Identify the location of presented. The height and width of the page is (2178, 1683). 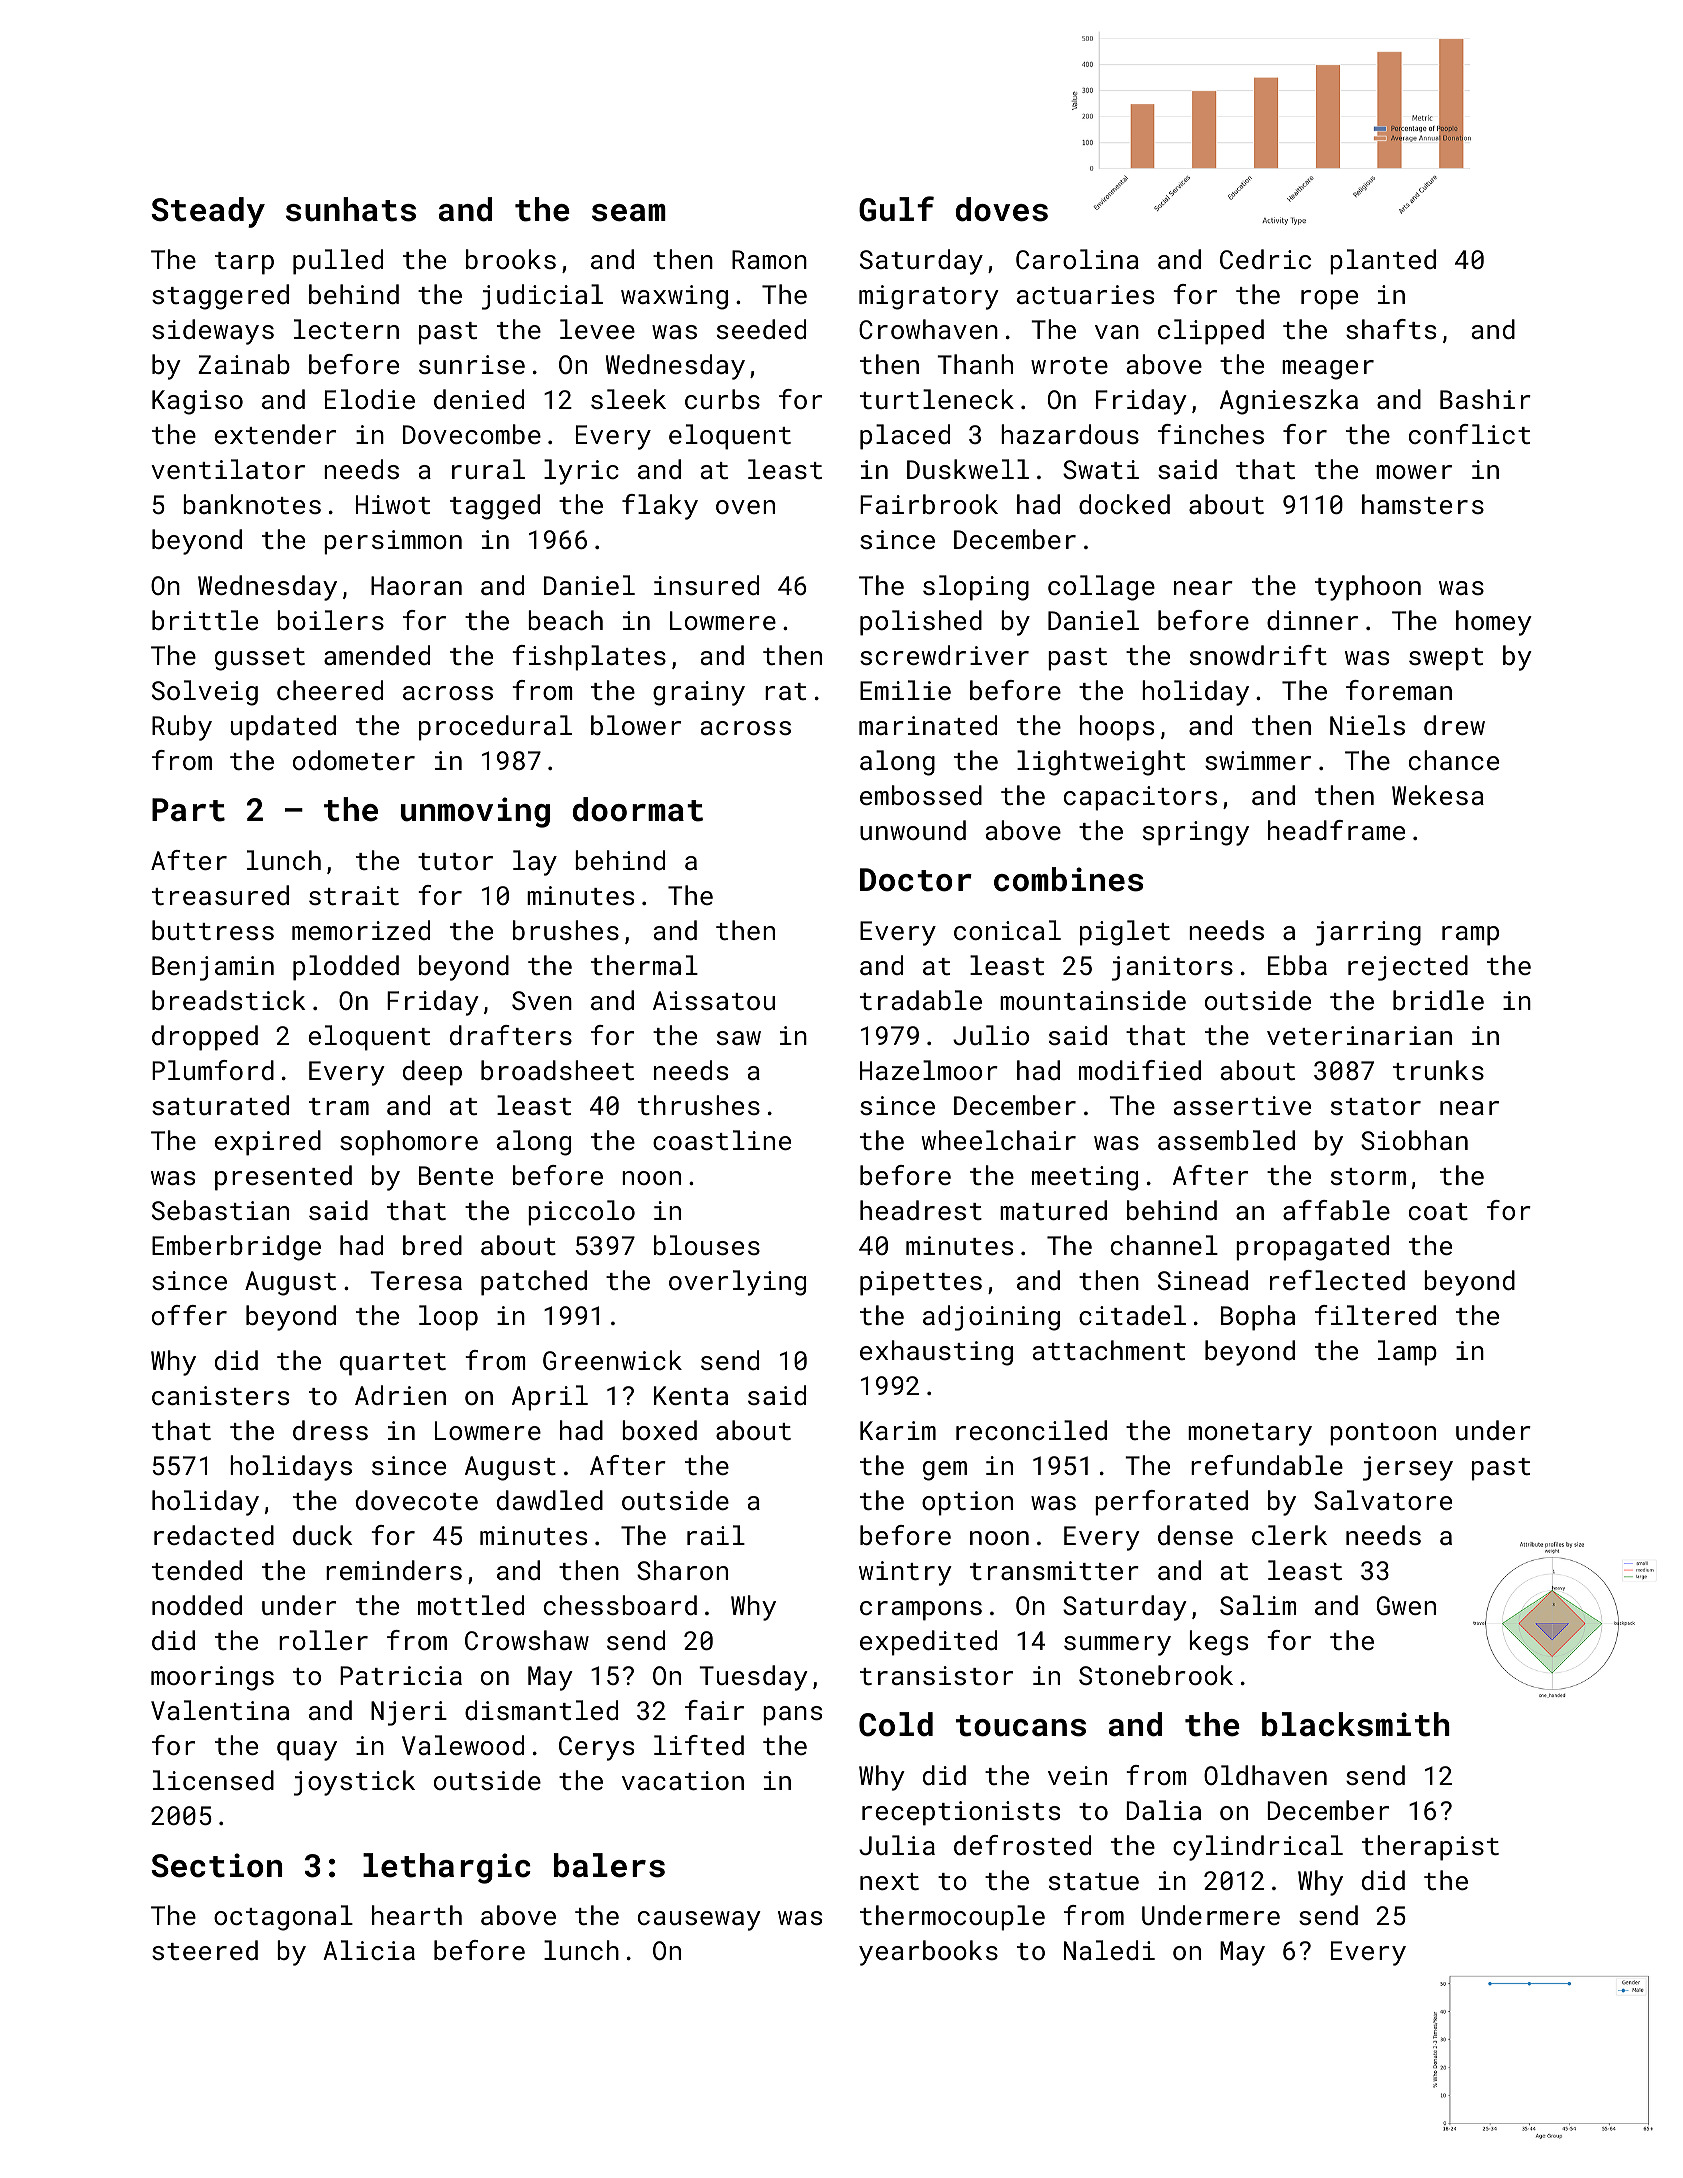
(283, 1178).
